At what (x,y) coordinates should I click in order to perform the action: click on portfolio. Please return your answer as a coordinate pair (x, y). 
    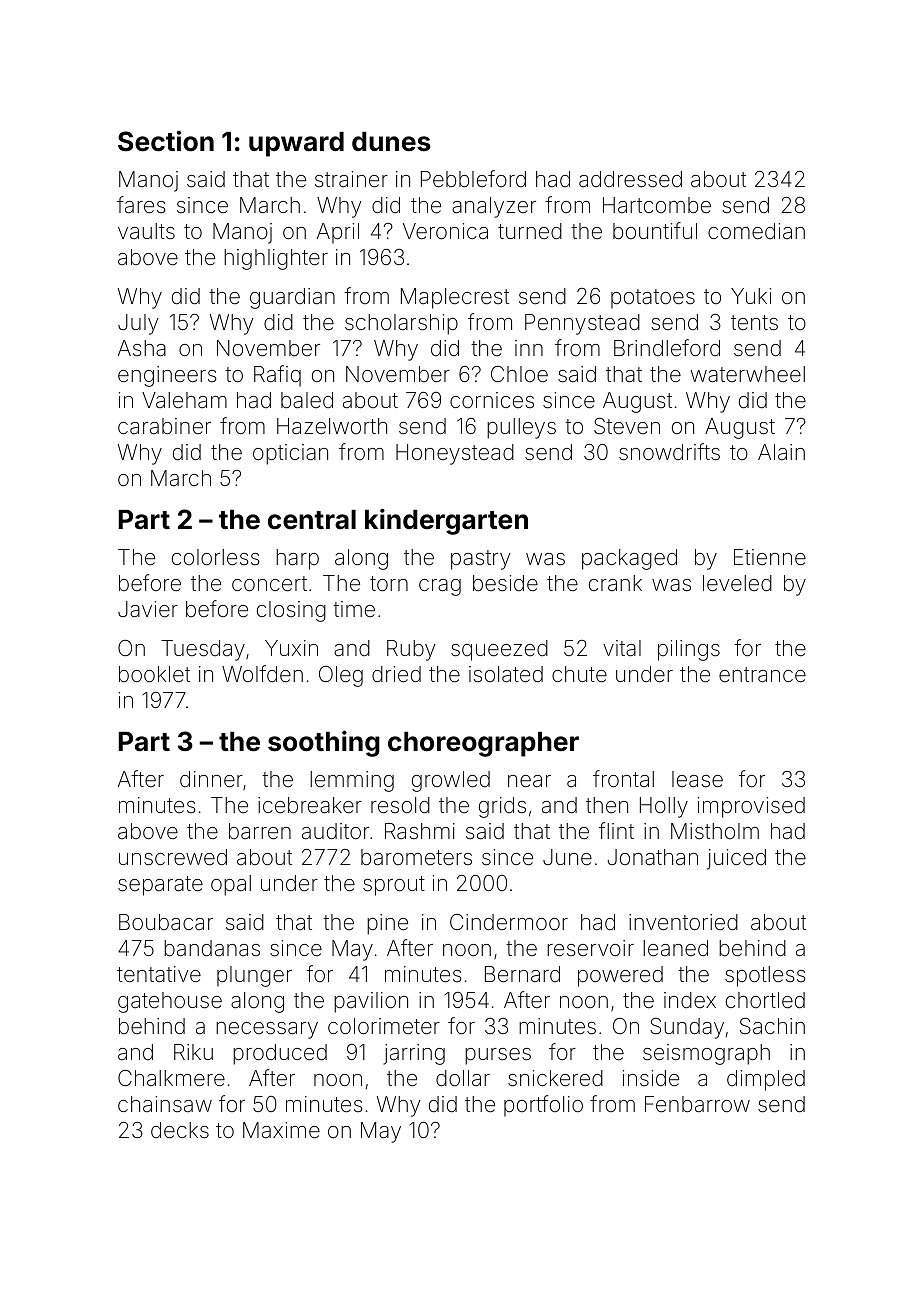
    Looking at the image, I should click on (543, 1106).
